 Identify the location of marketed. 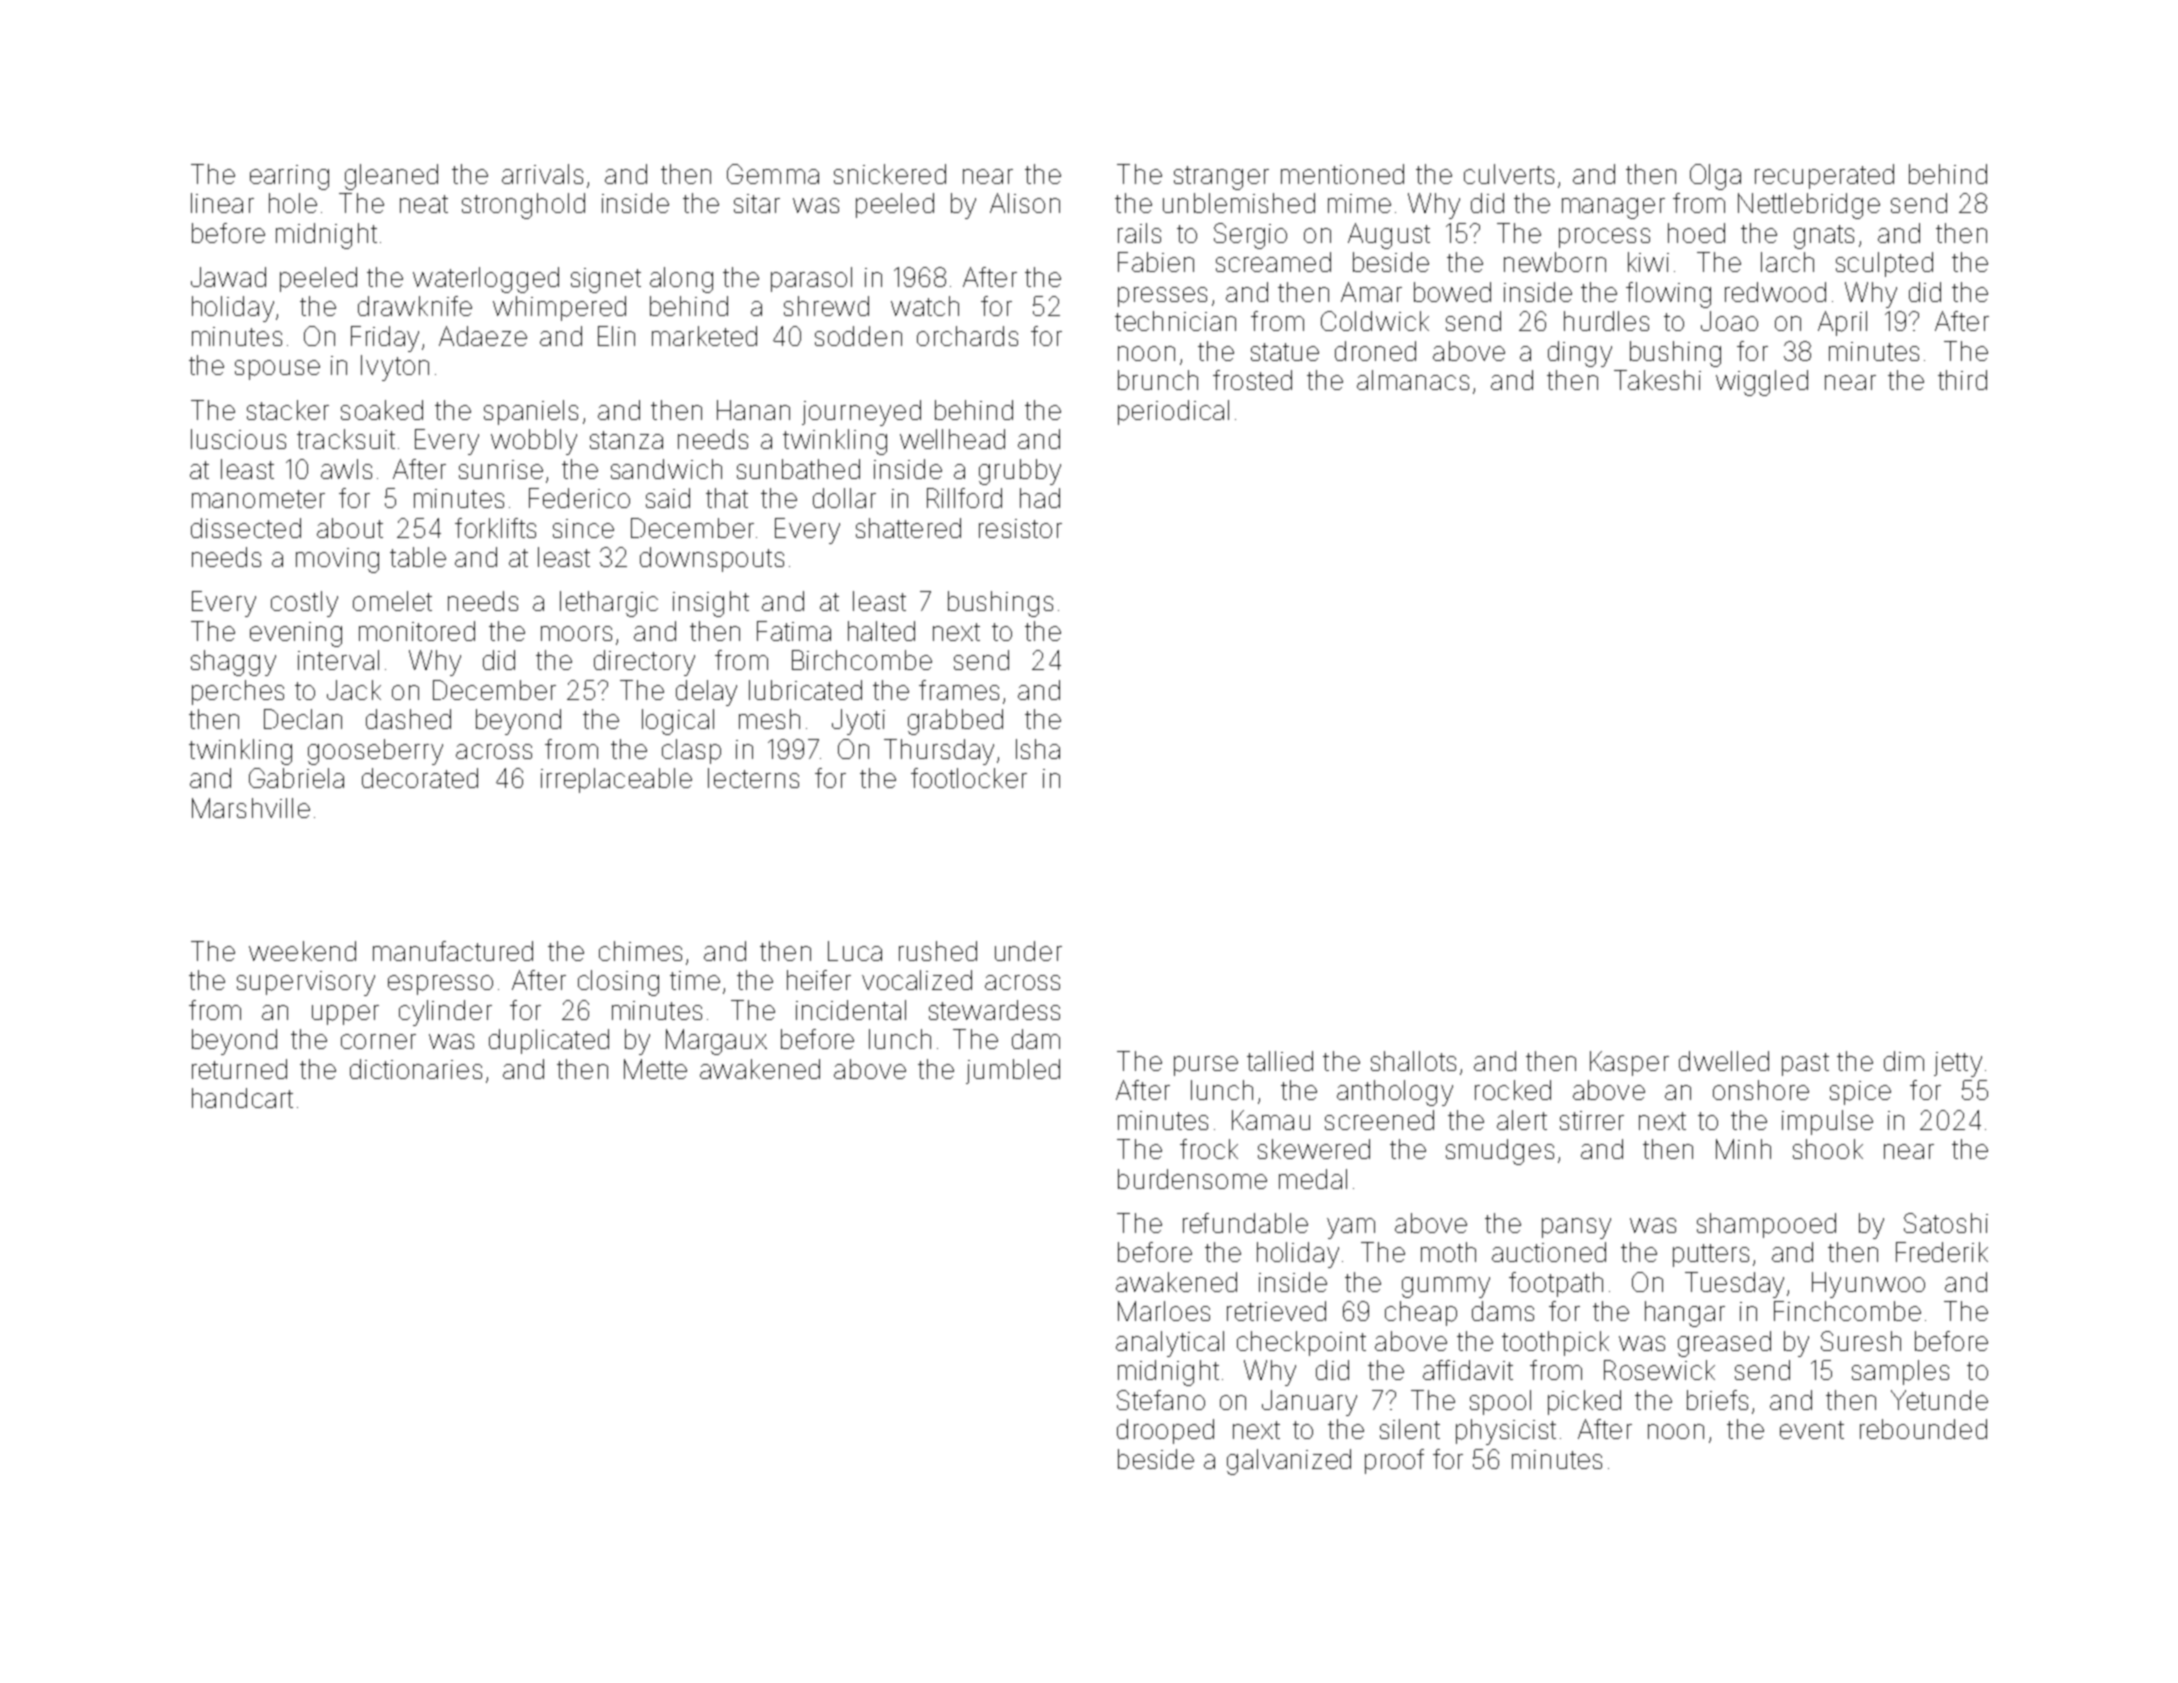
(704, 336).
